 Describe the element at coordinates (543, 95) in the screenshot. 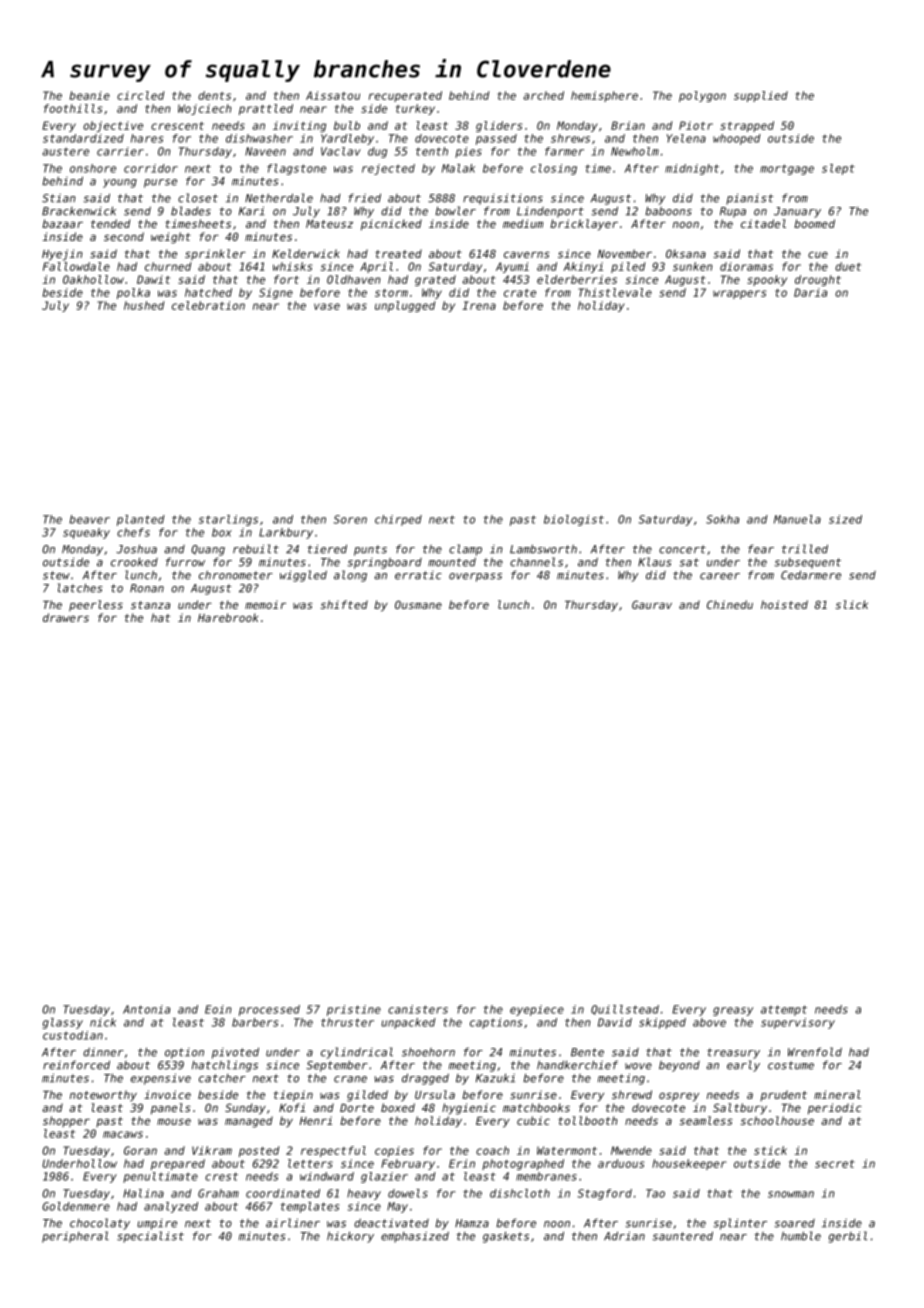

I see `arched` at that location.
